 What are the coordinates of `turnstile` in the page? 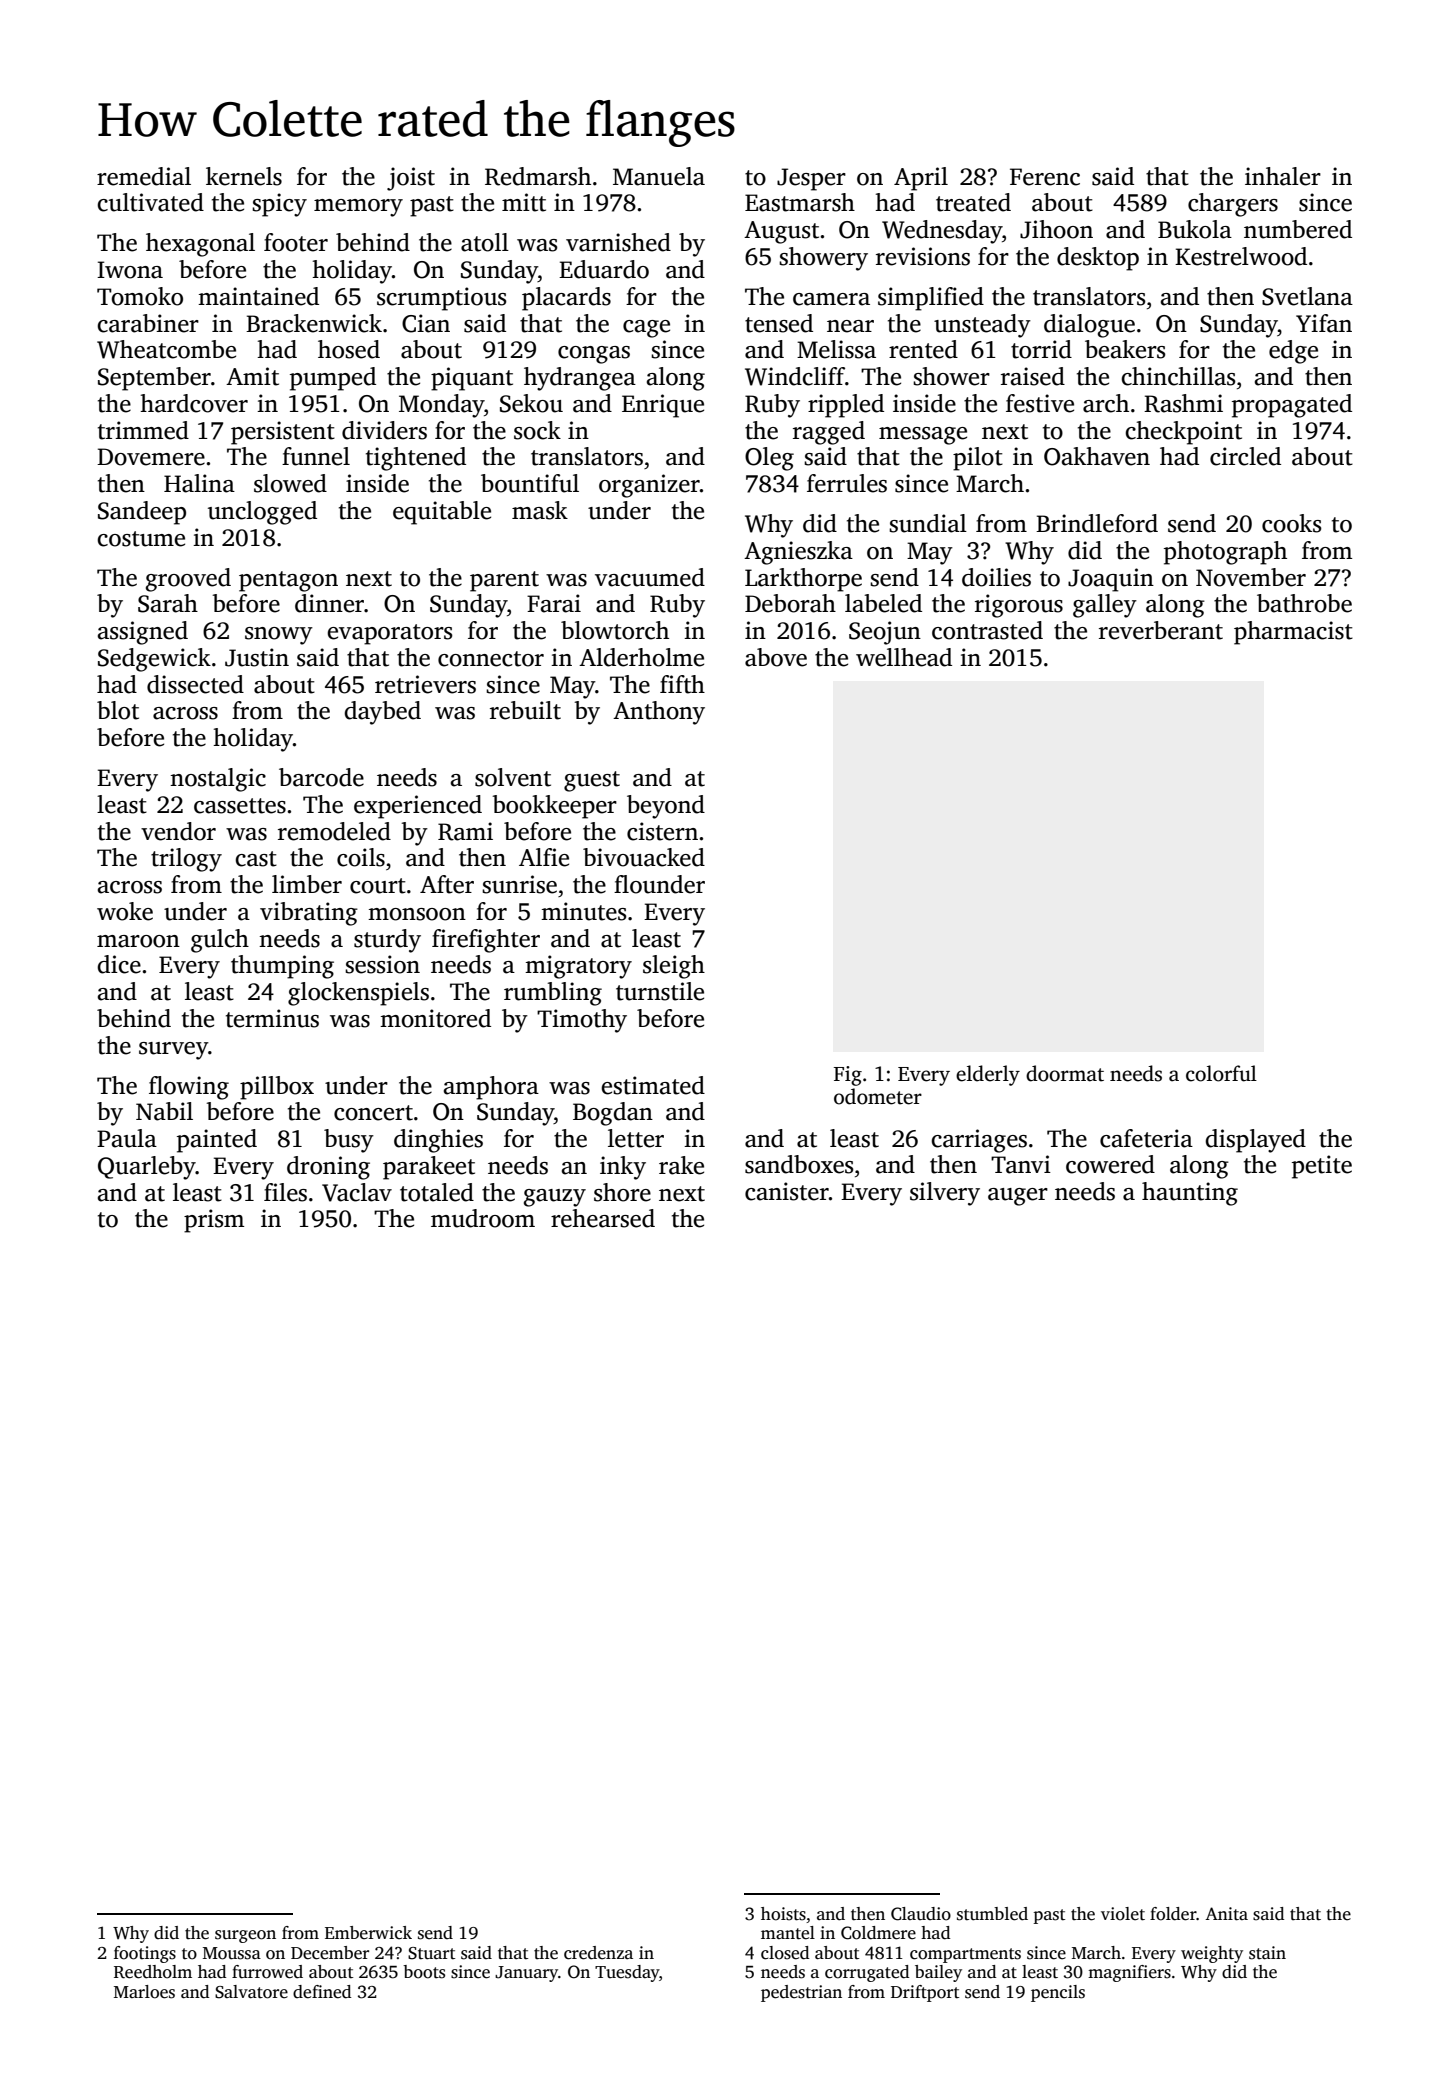 It's located at (660, 991).
